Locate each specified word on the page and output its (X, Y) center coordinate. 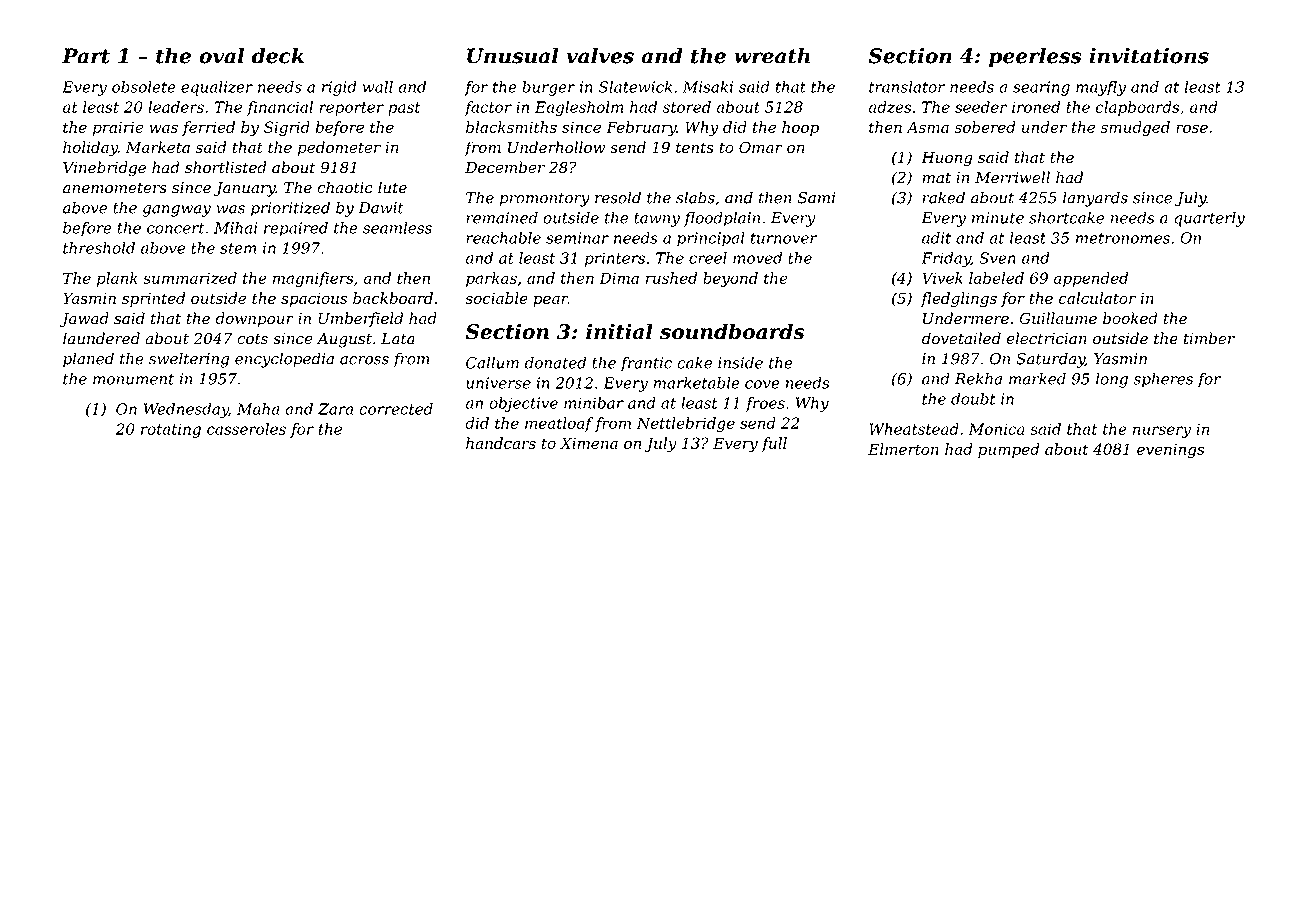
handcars (501, 443)
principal (711, 239)
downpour (254, 319)
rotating (171, 430)
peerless (1035, 57)
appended (1091, 279)
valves (600, 55)
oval (221, 55)
